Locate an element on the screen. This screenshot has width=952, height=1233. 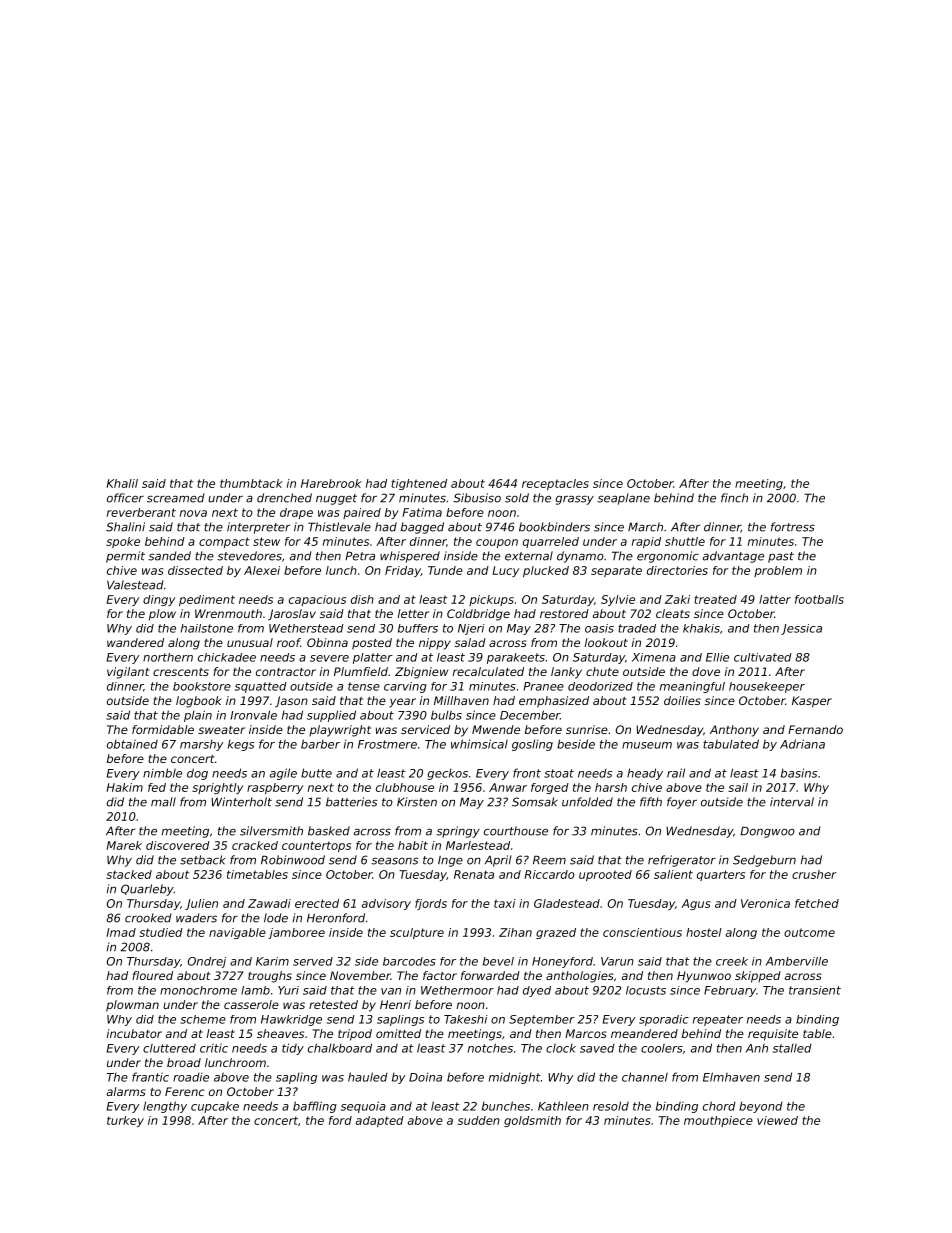
fetched is located at coordinates (817, 903).
